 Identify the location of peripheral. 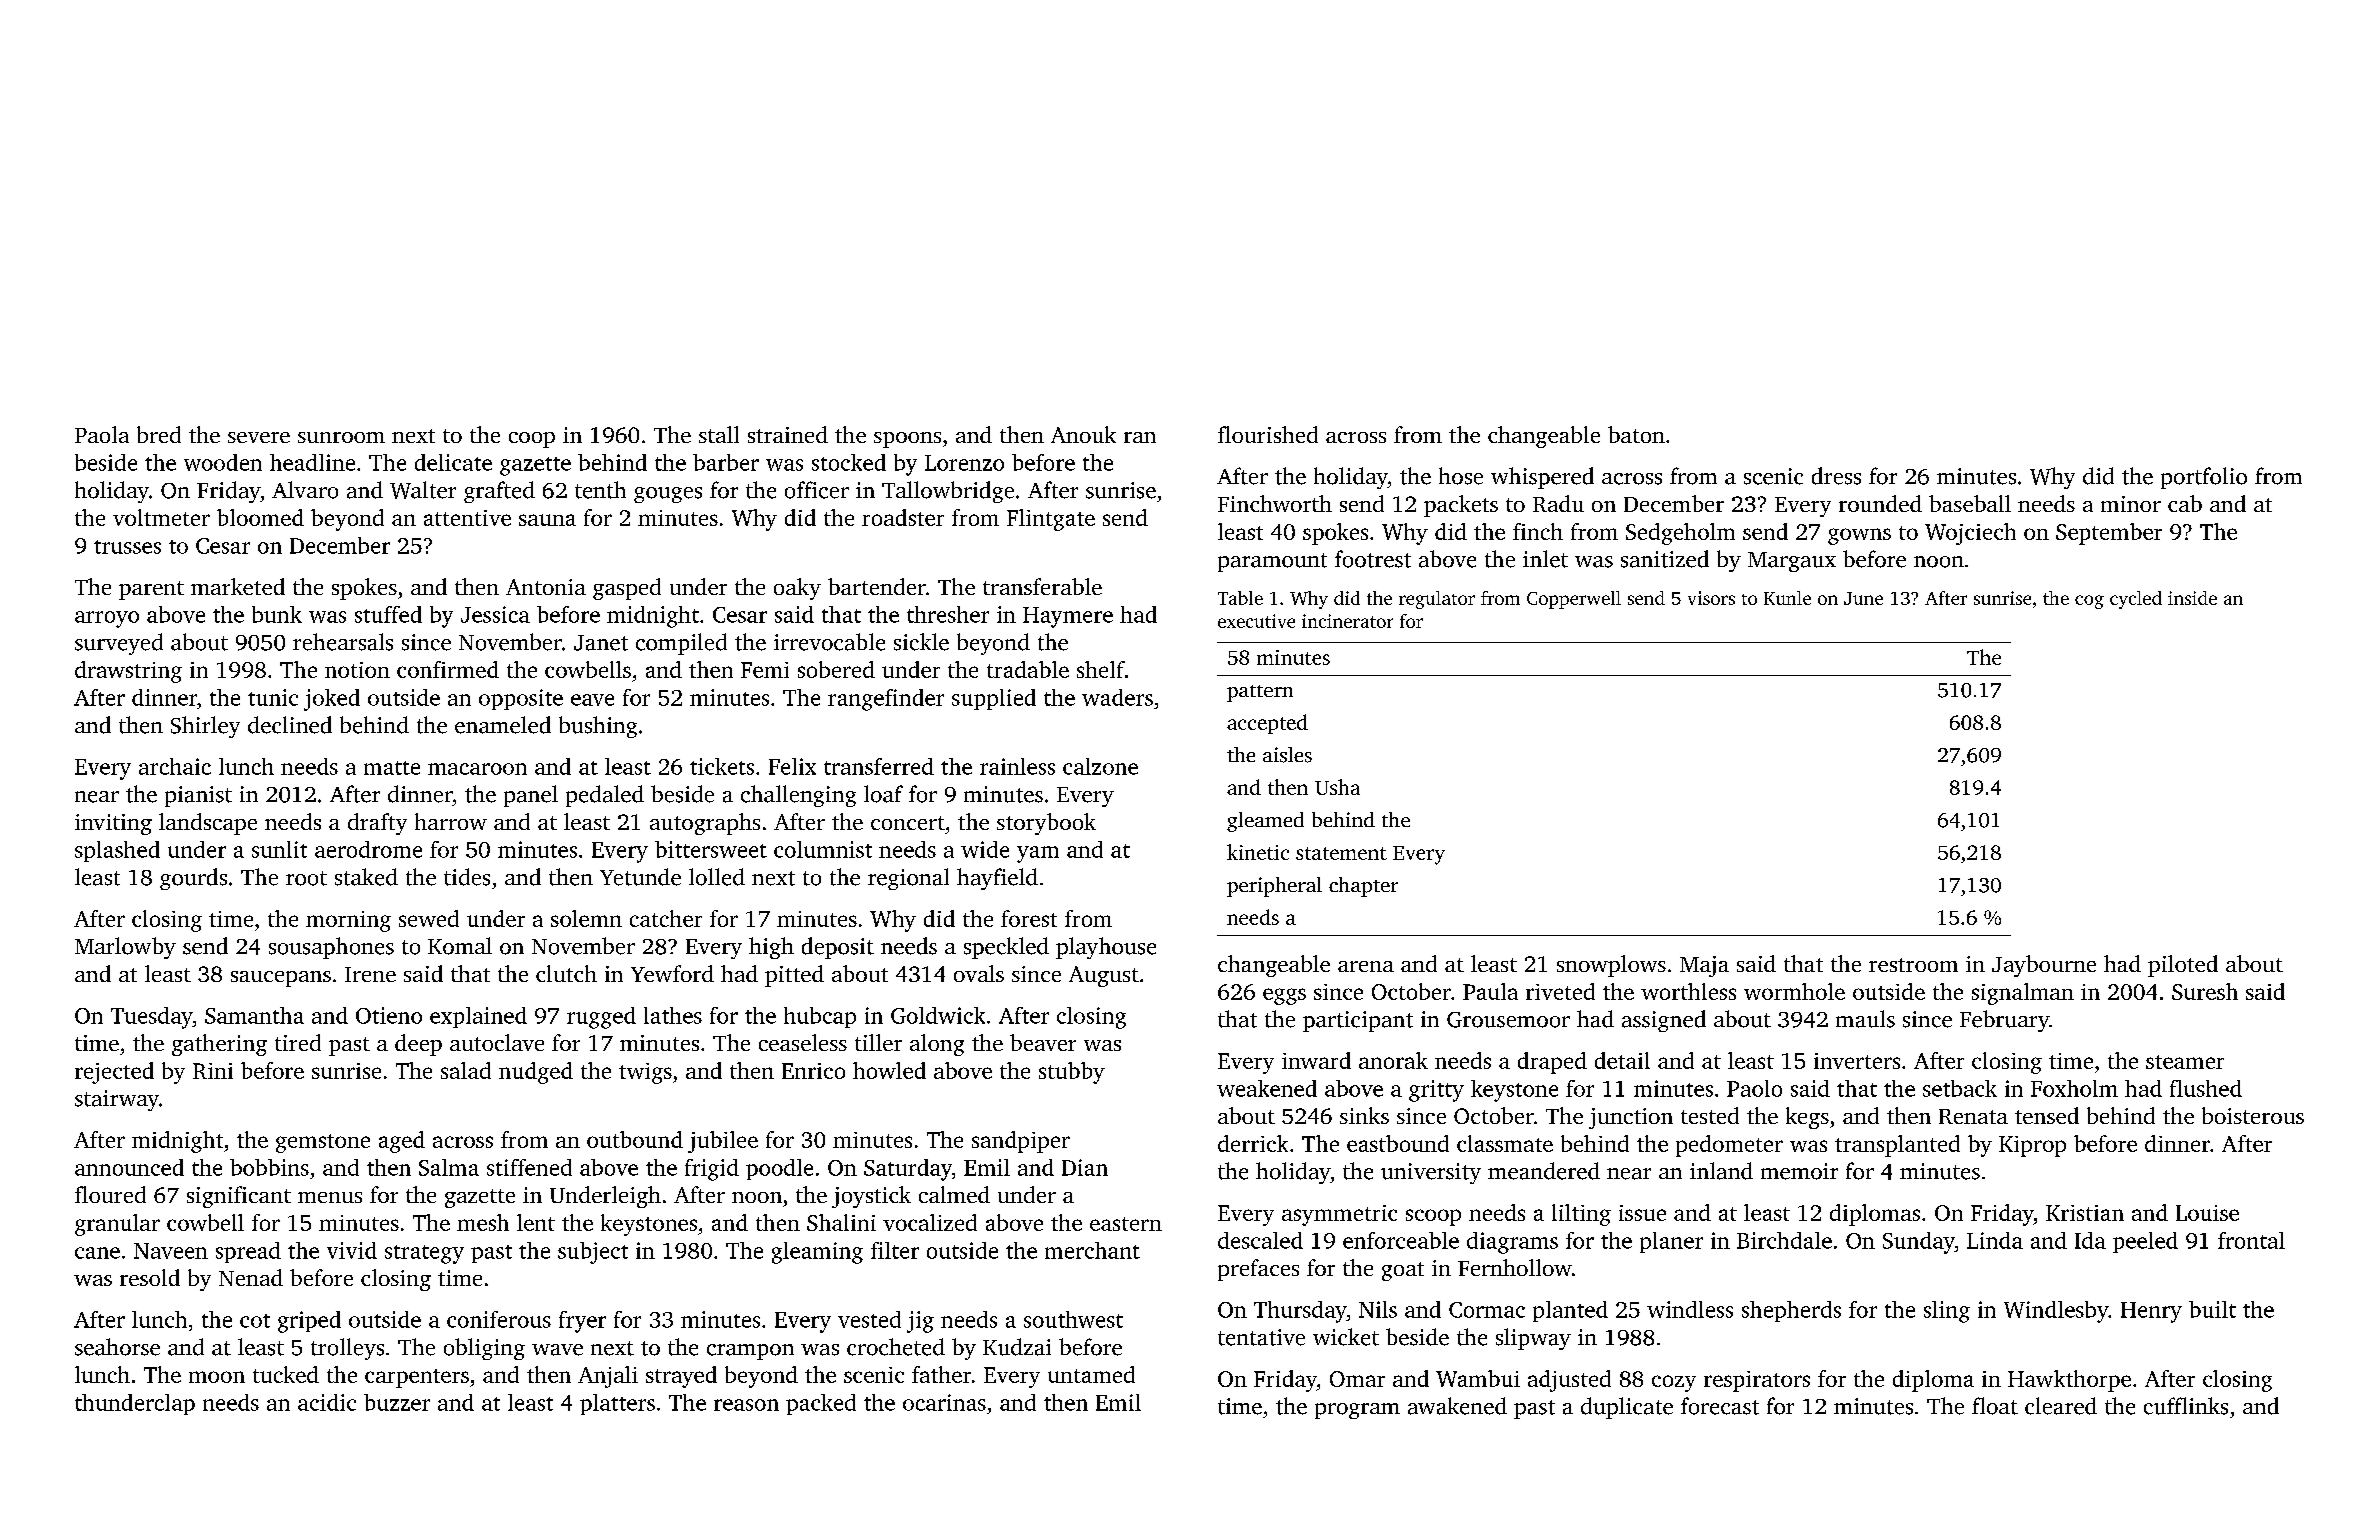
(1274, 887).
